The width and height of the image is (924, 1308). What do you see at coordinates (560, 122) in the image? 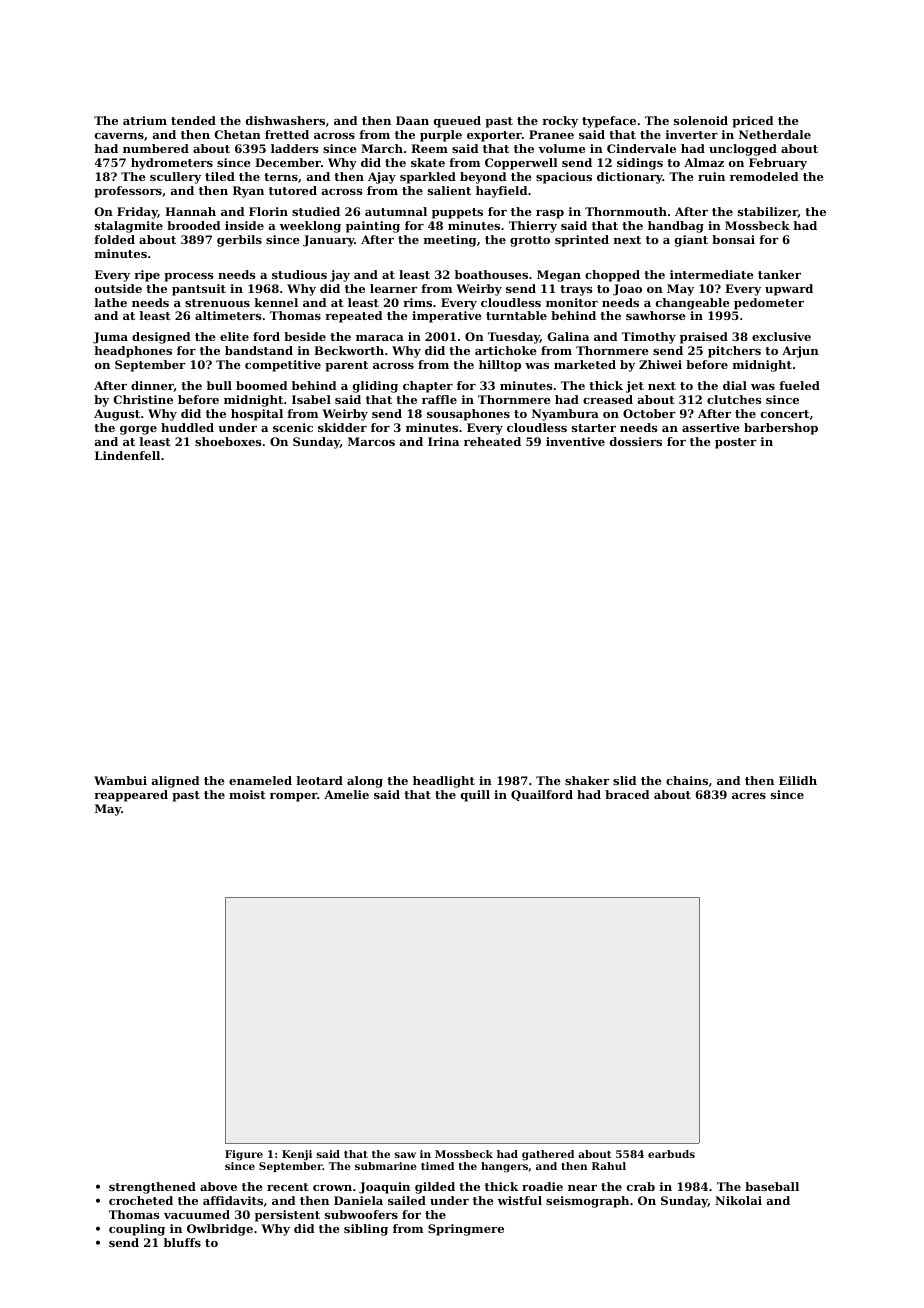
I see `rocky` at bounding box center [560, 122].
